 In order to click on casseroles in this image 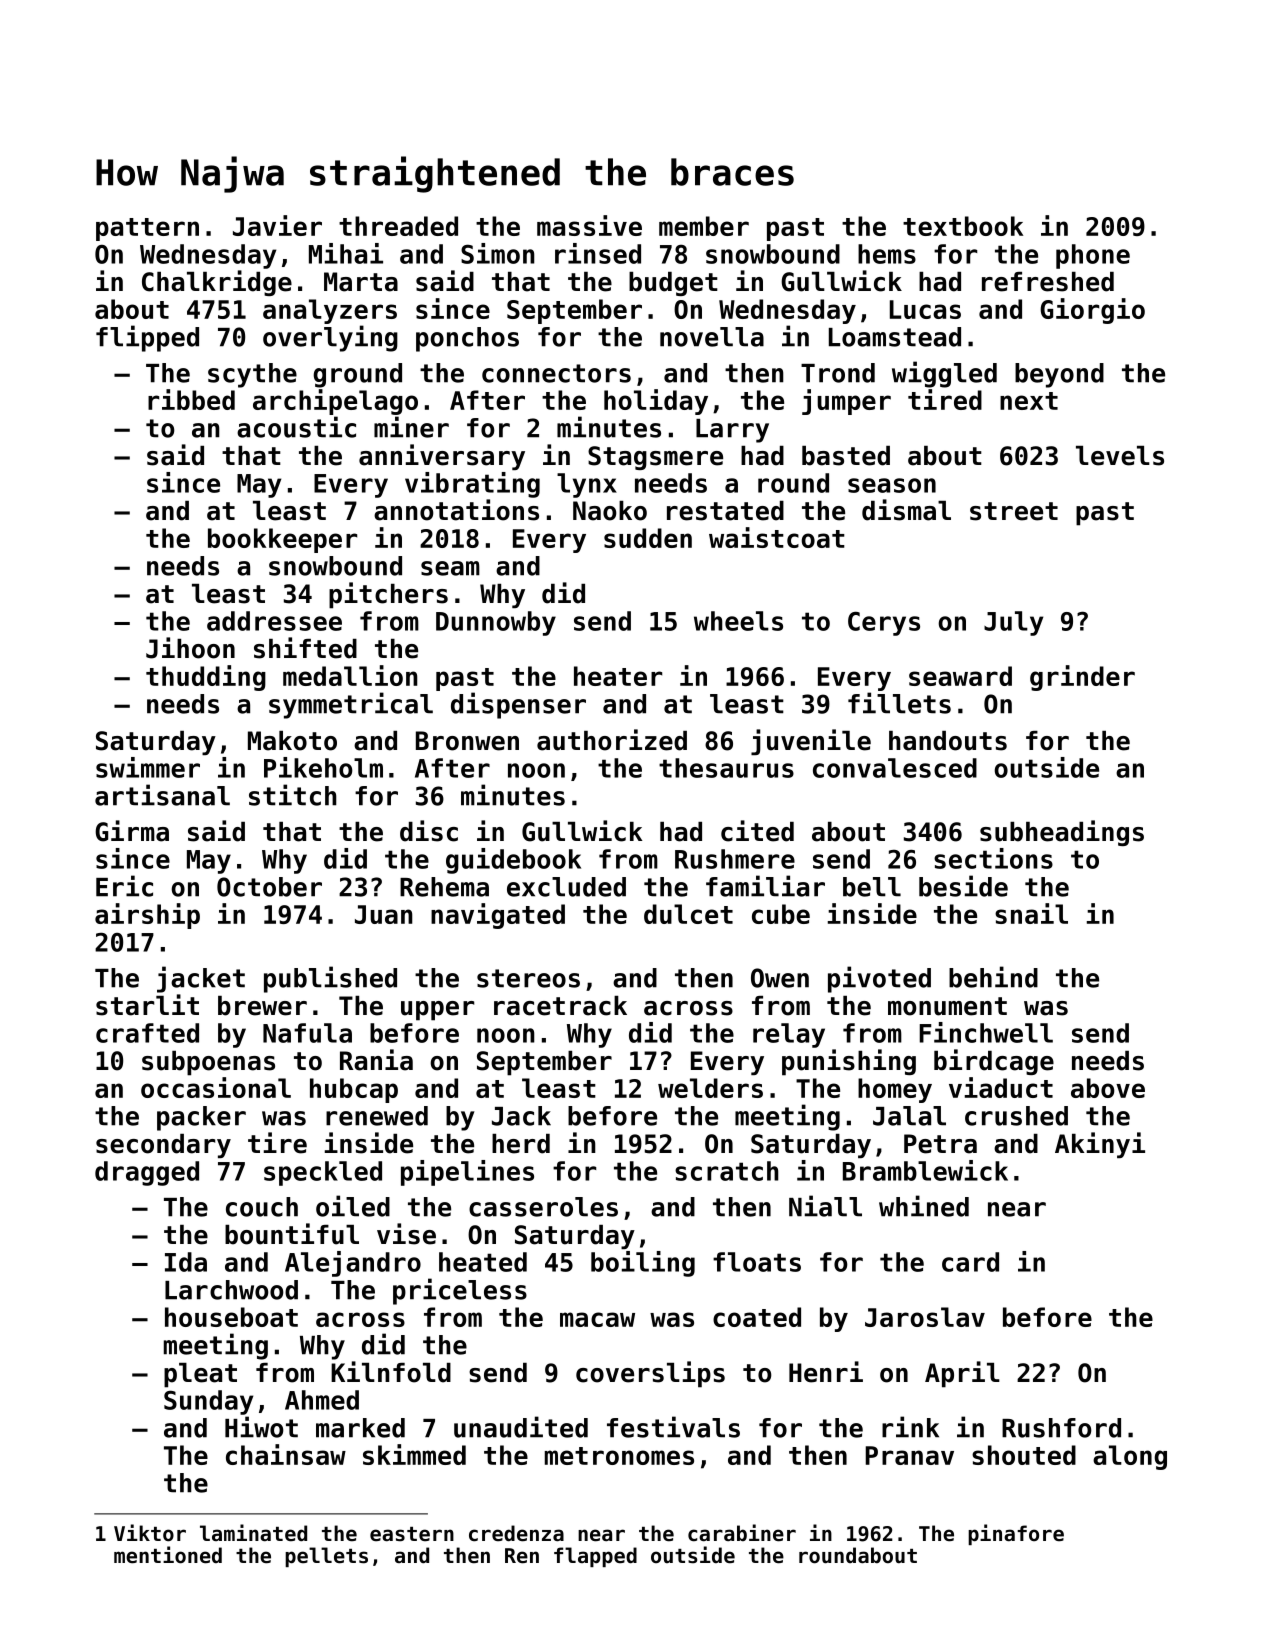, I will do `click(543, 1207)`.
